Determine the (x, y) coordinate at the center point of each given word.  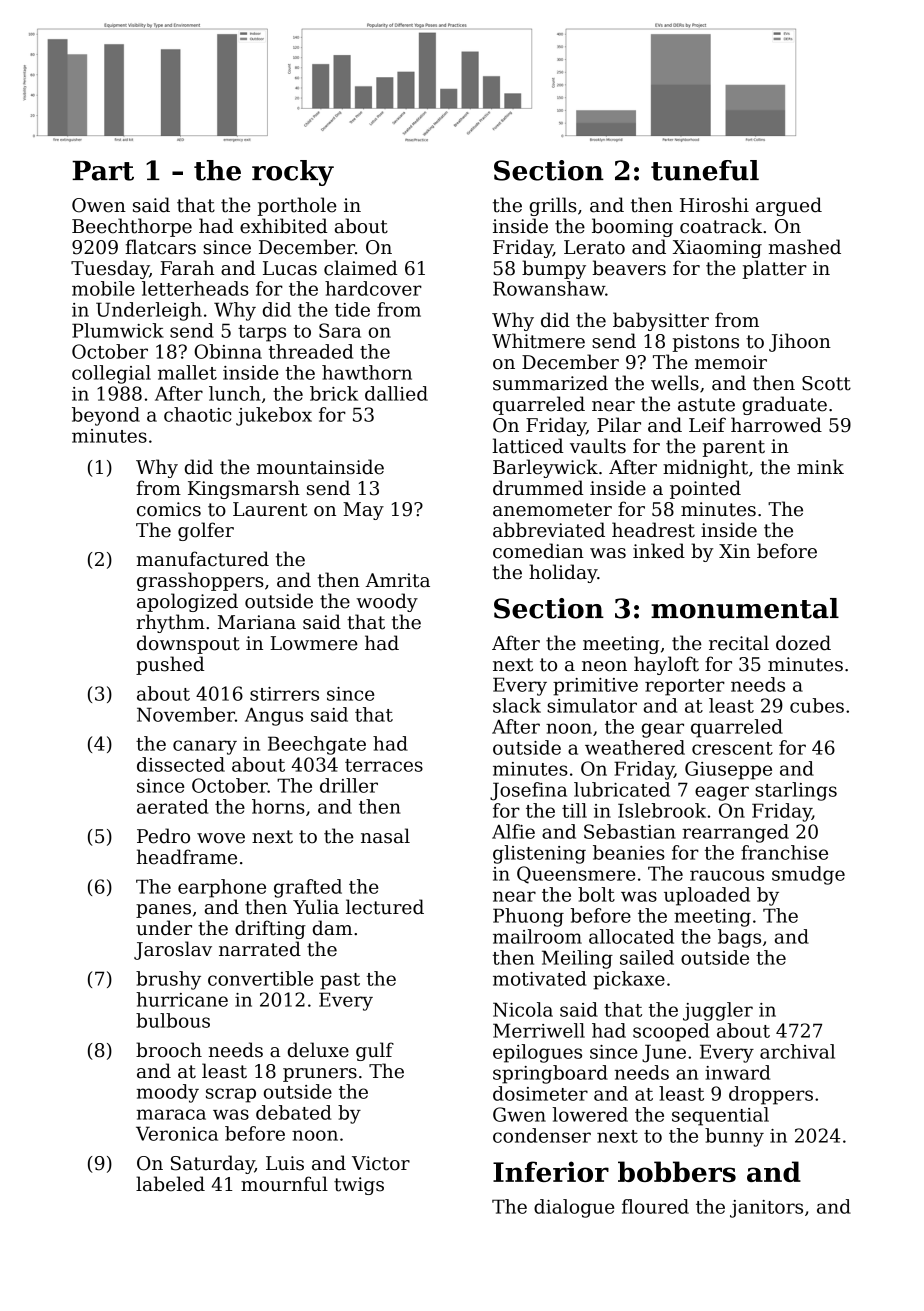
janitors (766, 1209)
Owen (99, 205)
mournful (284, 1184)
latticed (528, 446)
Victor (381, 1163)
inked (659, 551)
